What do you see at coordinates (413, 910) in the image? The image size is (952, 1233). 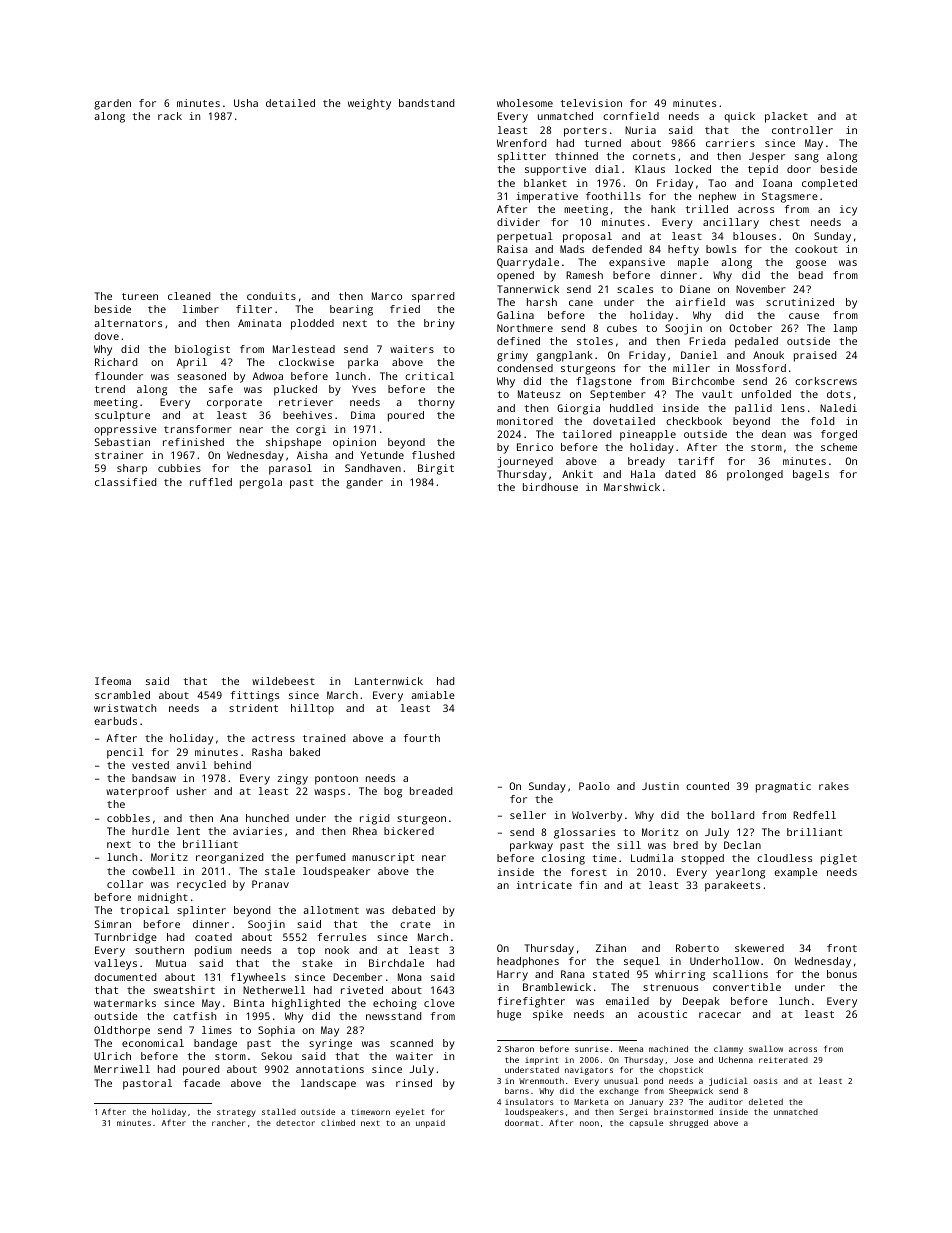 I see `debated` at bounding box center [413, 910].
